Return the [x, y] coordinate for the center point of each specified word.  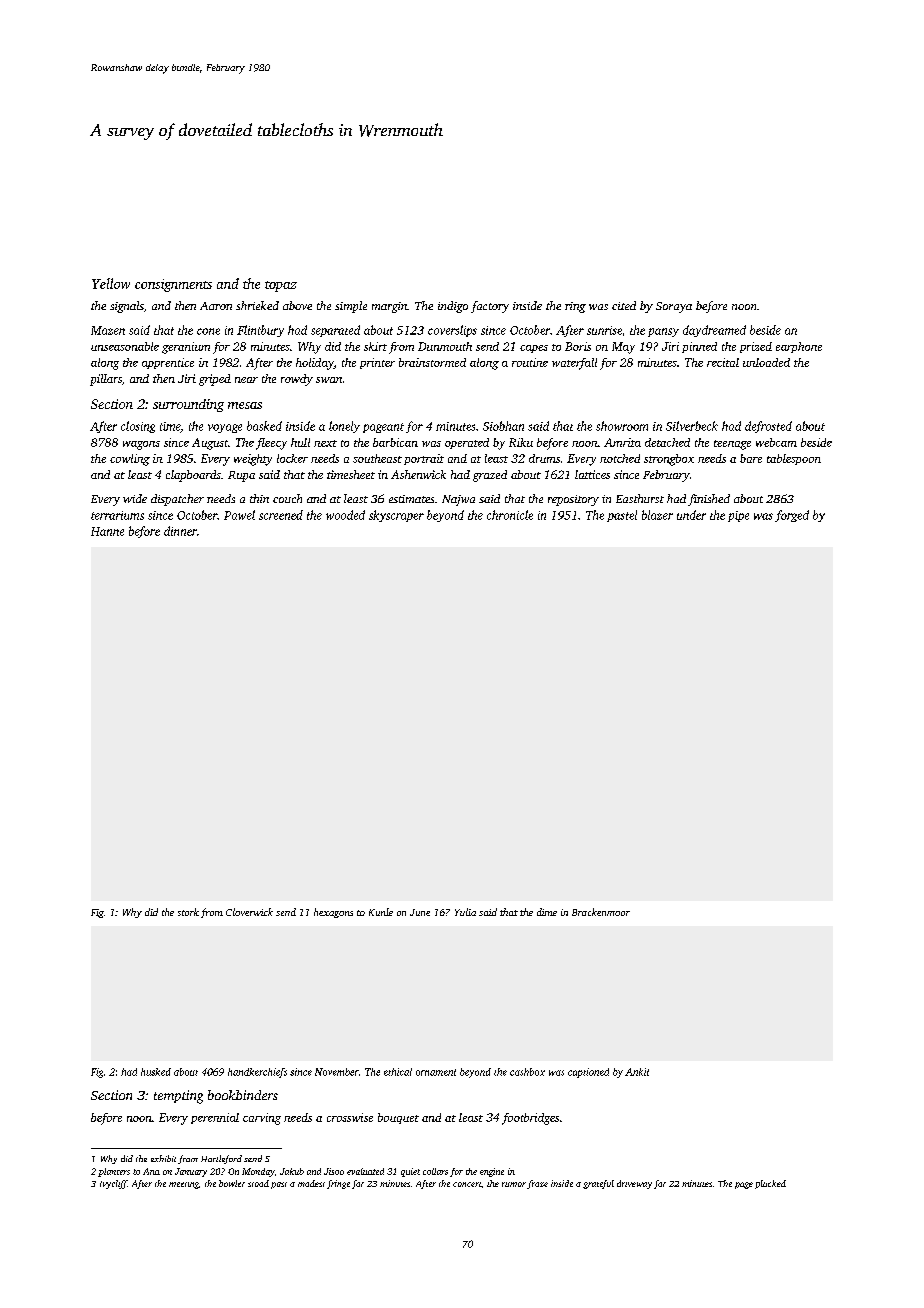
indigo [453, 307]
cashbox [527, 1072]
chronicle [510, 515]
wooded [345, 515]
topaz [281, 286]
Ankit [637, 1072]
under [691, 515]
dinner [180, 531]
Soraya [674, 307]
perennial [215, 1118]
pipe [738, 516]
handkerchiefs [257, 1073]
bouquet [398, 1118]
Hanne [107, 531]
